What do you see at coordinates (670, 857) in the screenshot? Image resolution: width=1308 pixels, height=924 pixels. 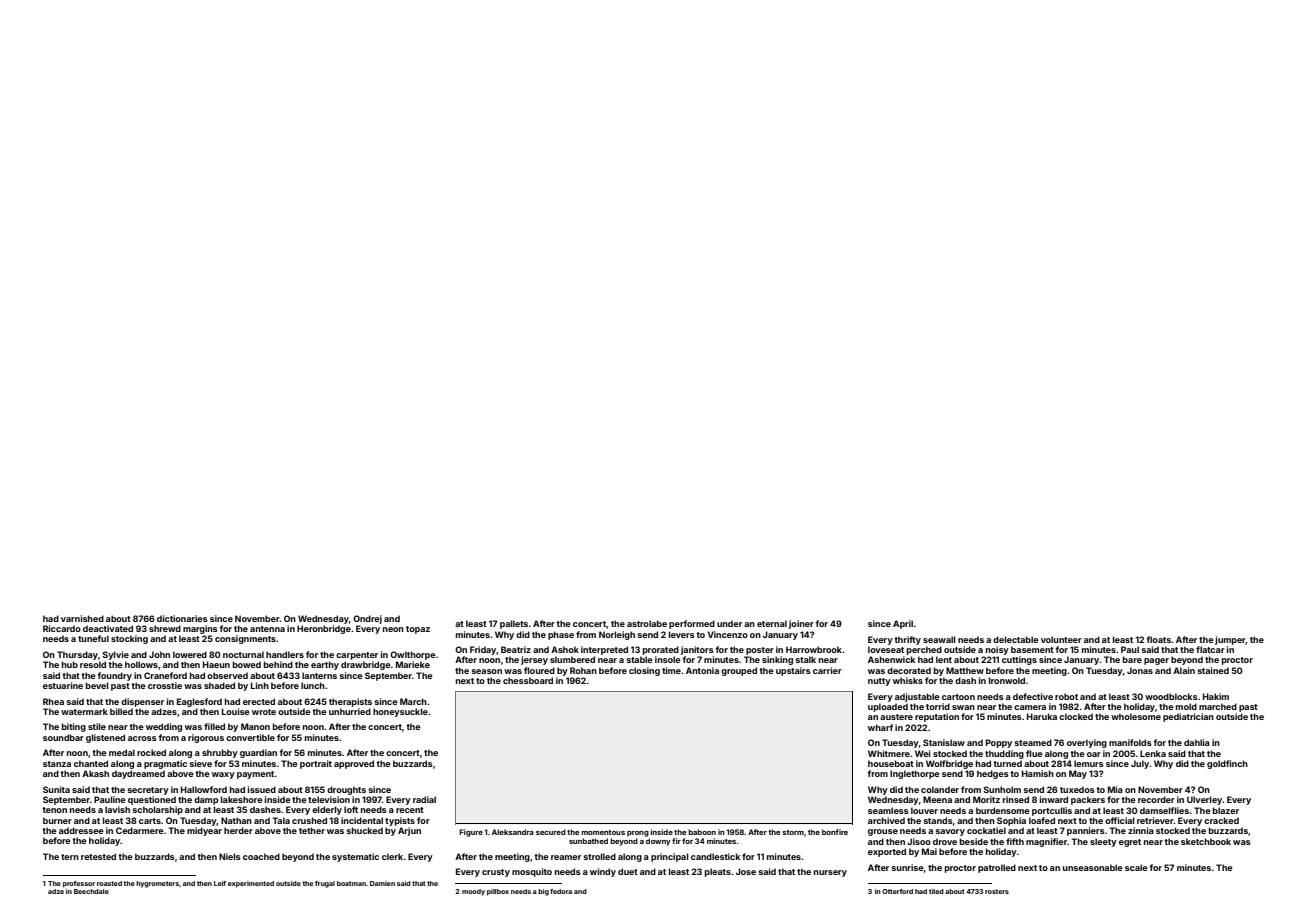 I see `principal` at bounding box center [670, 857].
